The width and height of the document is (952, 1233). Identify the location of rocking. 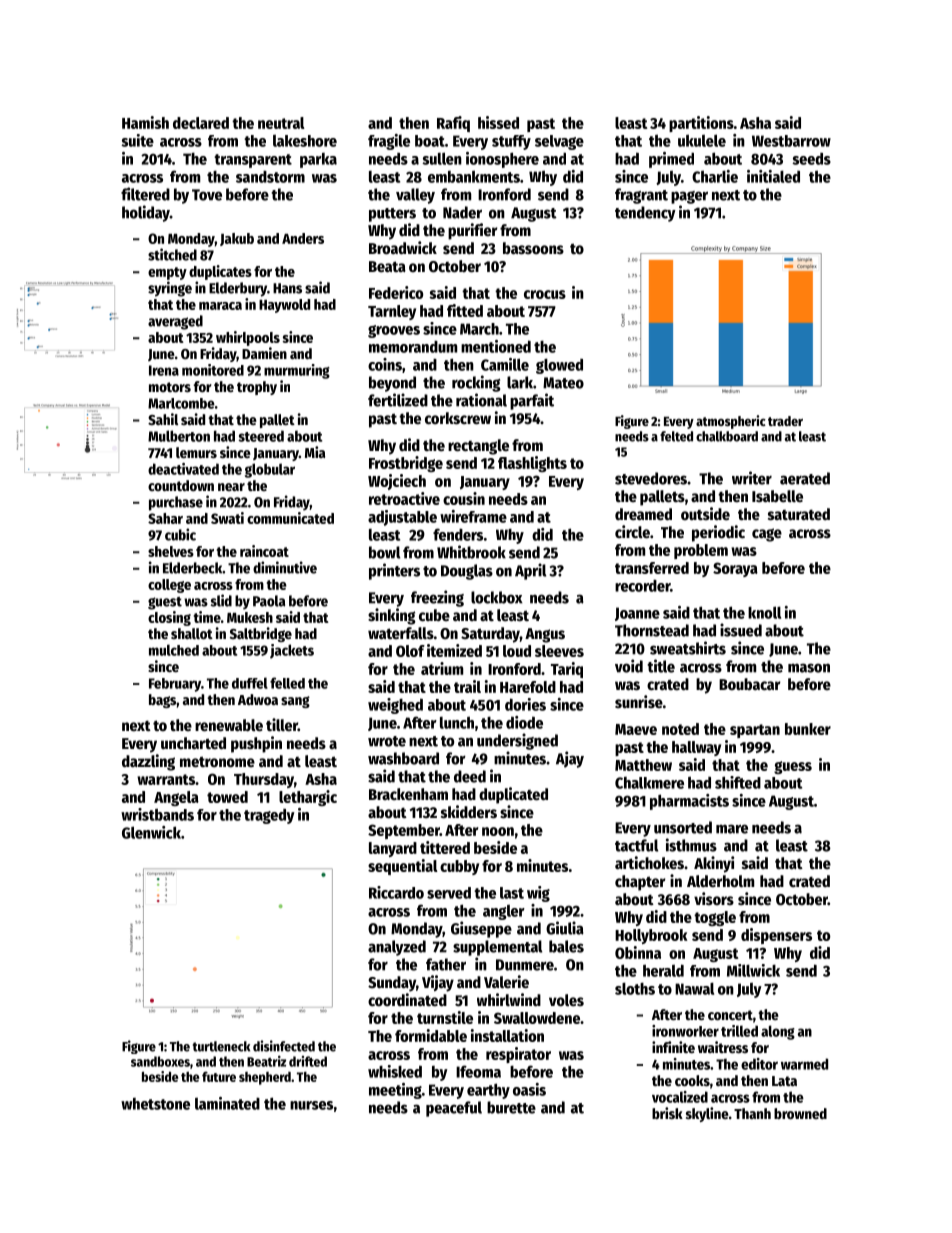
(476, 383).
